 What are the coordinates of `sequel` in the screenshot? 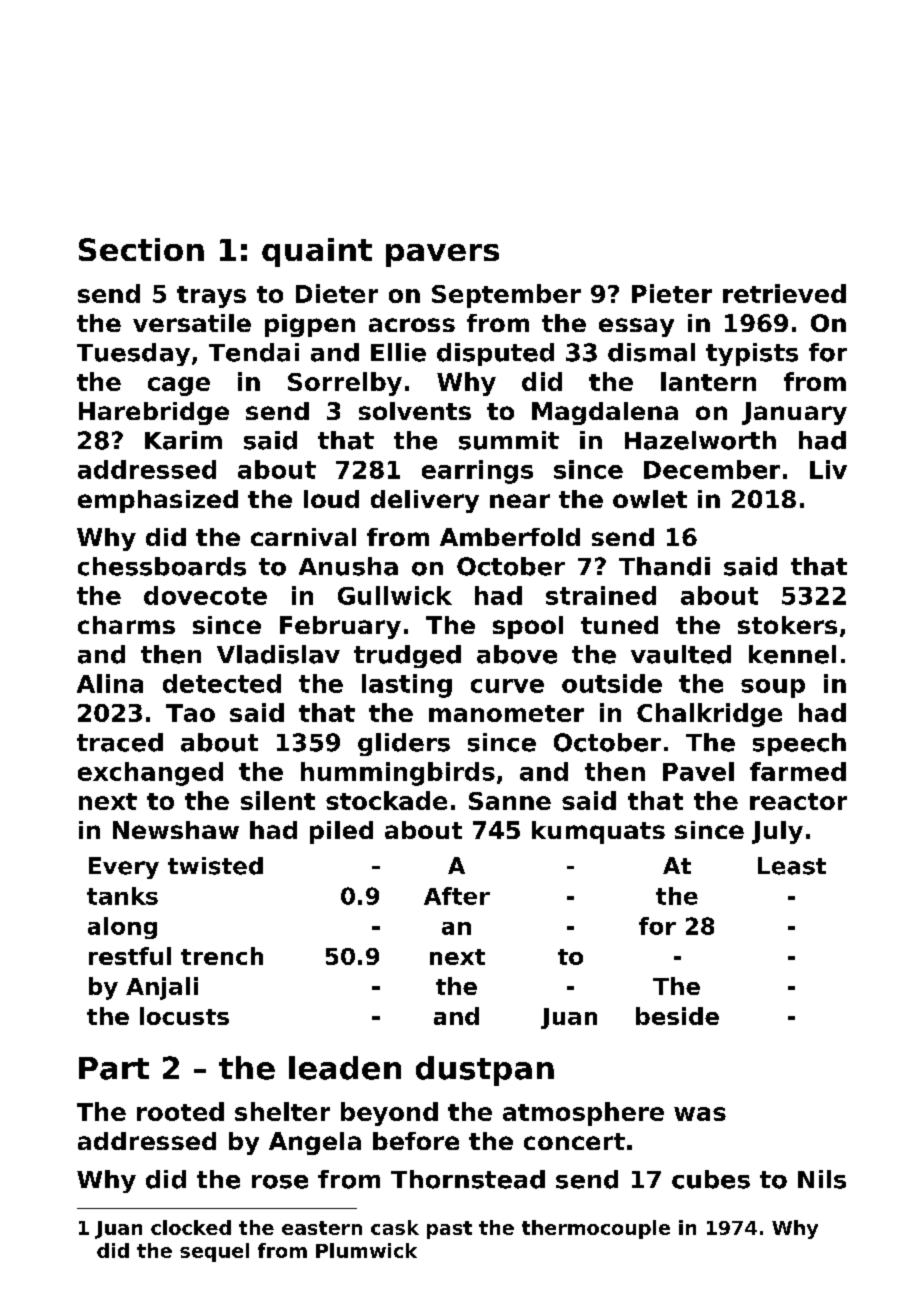 It's located at (214, 1252).
